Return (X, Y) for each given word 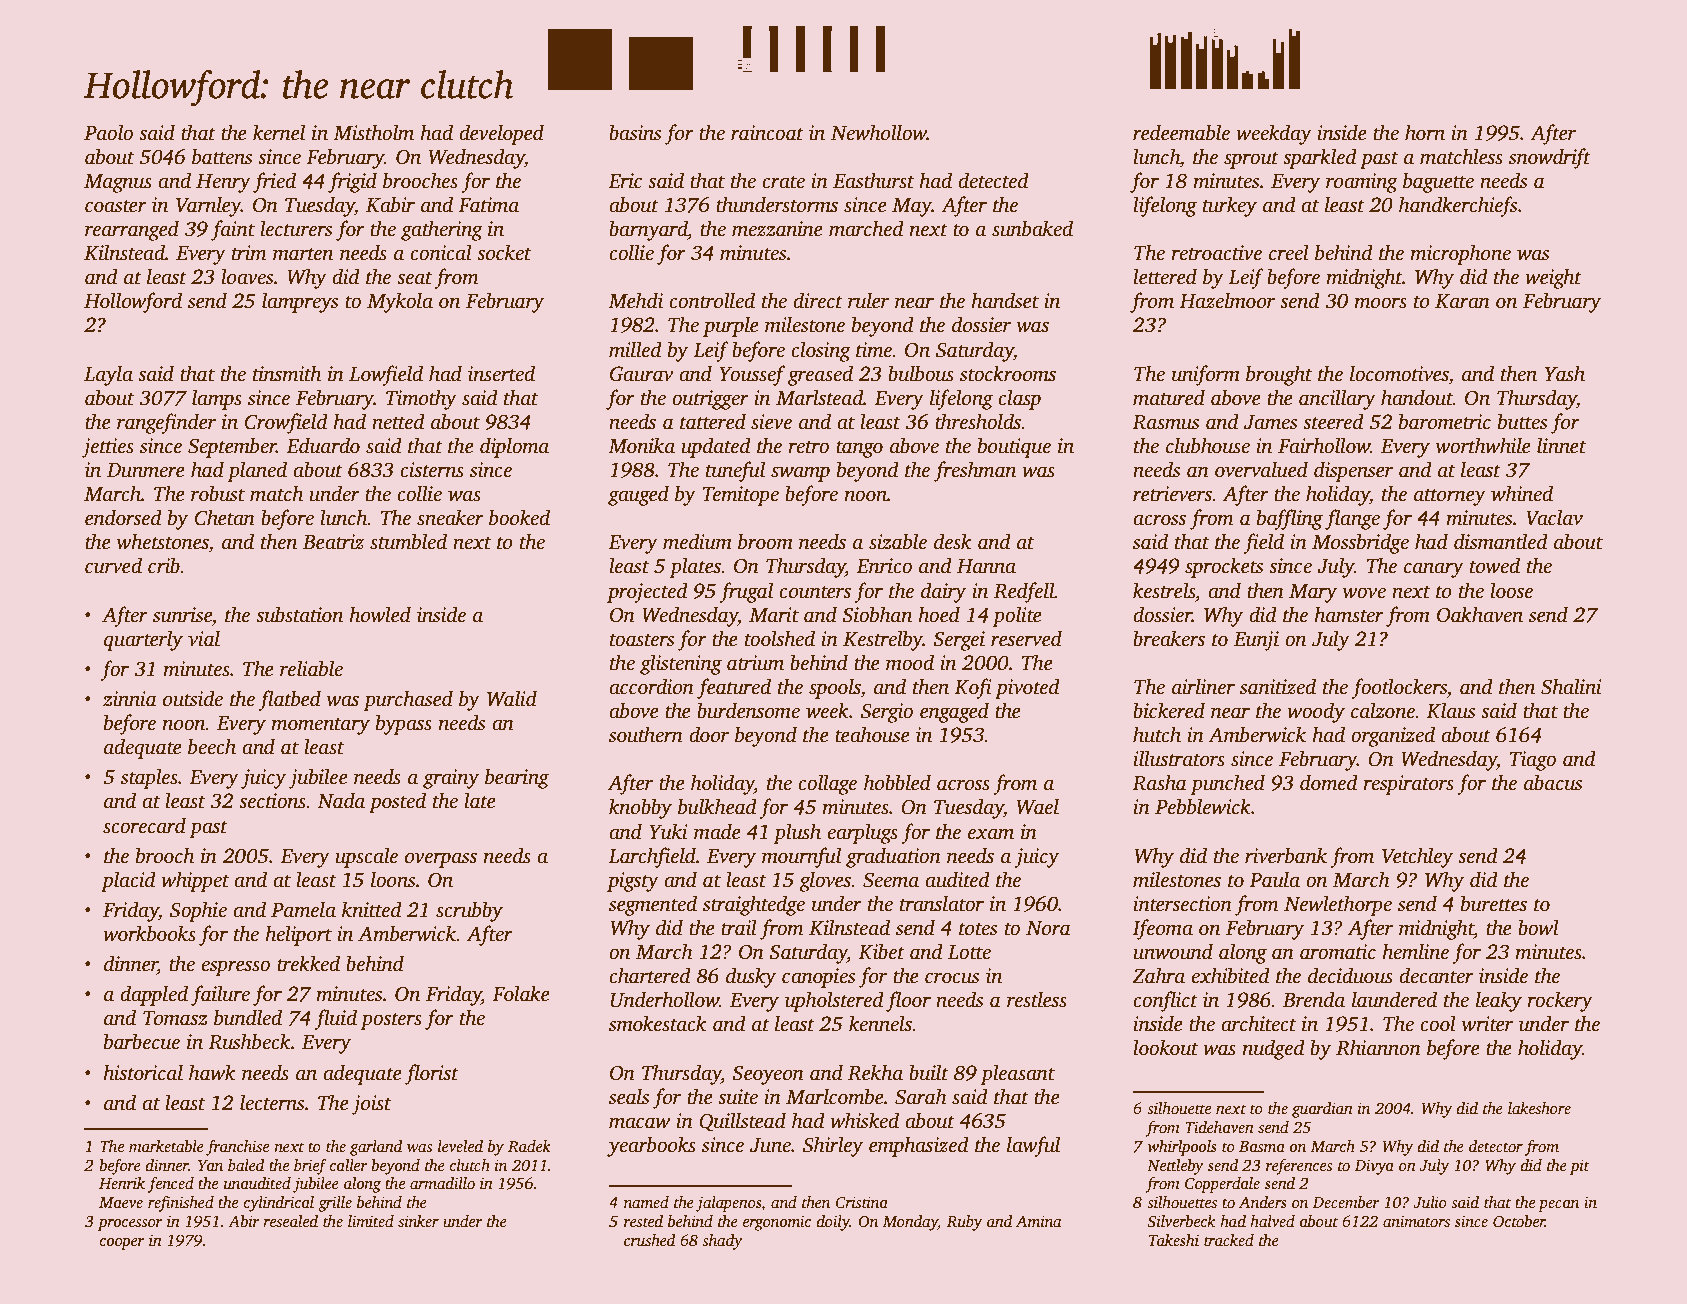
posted (397, 802)
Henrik (122, 1183)
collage (827, 784)
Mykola (400, 302)
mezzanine (777, 229)
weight (1553, 278)
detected (993, 180)
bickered (1169, 710)
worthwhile (1483, 445)
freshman (975, 471)
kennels (880, 1023)
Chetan (225, 517)
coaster (116, 206)
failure (220, 995)
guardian (1322, 1110)
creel (1289, 252)
